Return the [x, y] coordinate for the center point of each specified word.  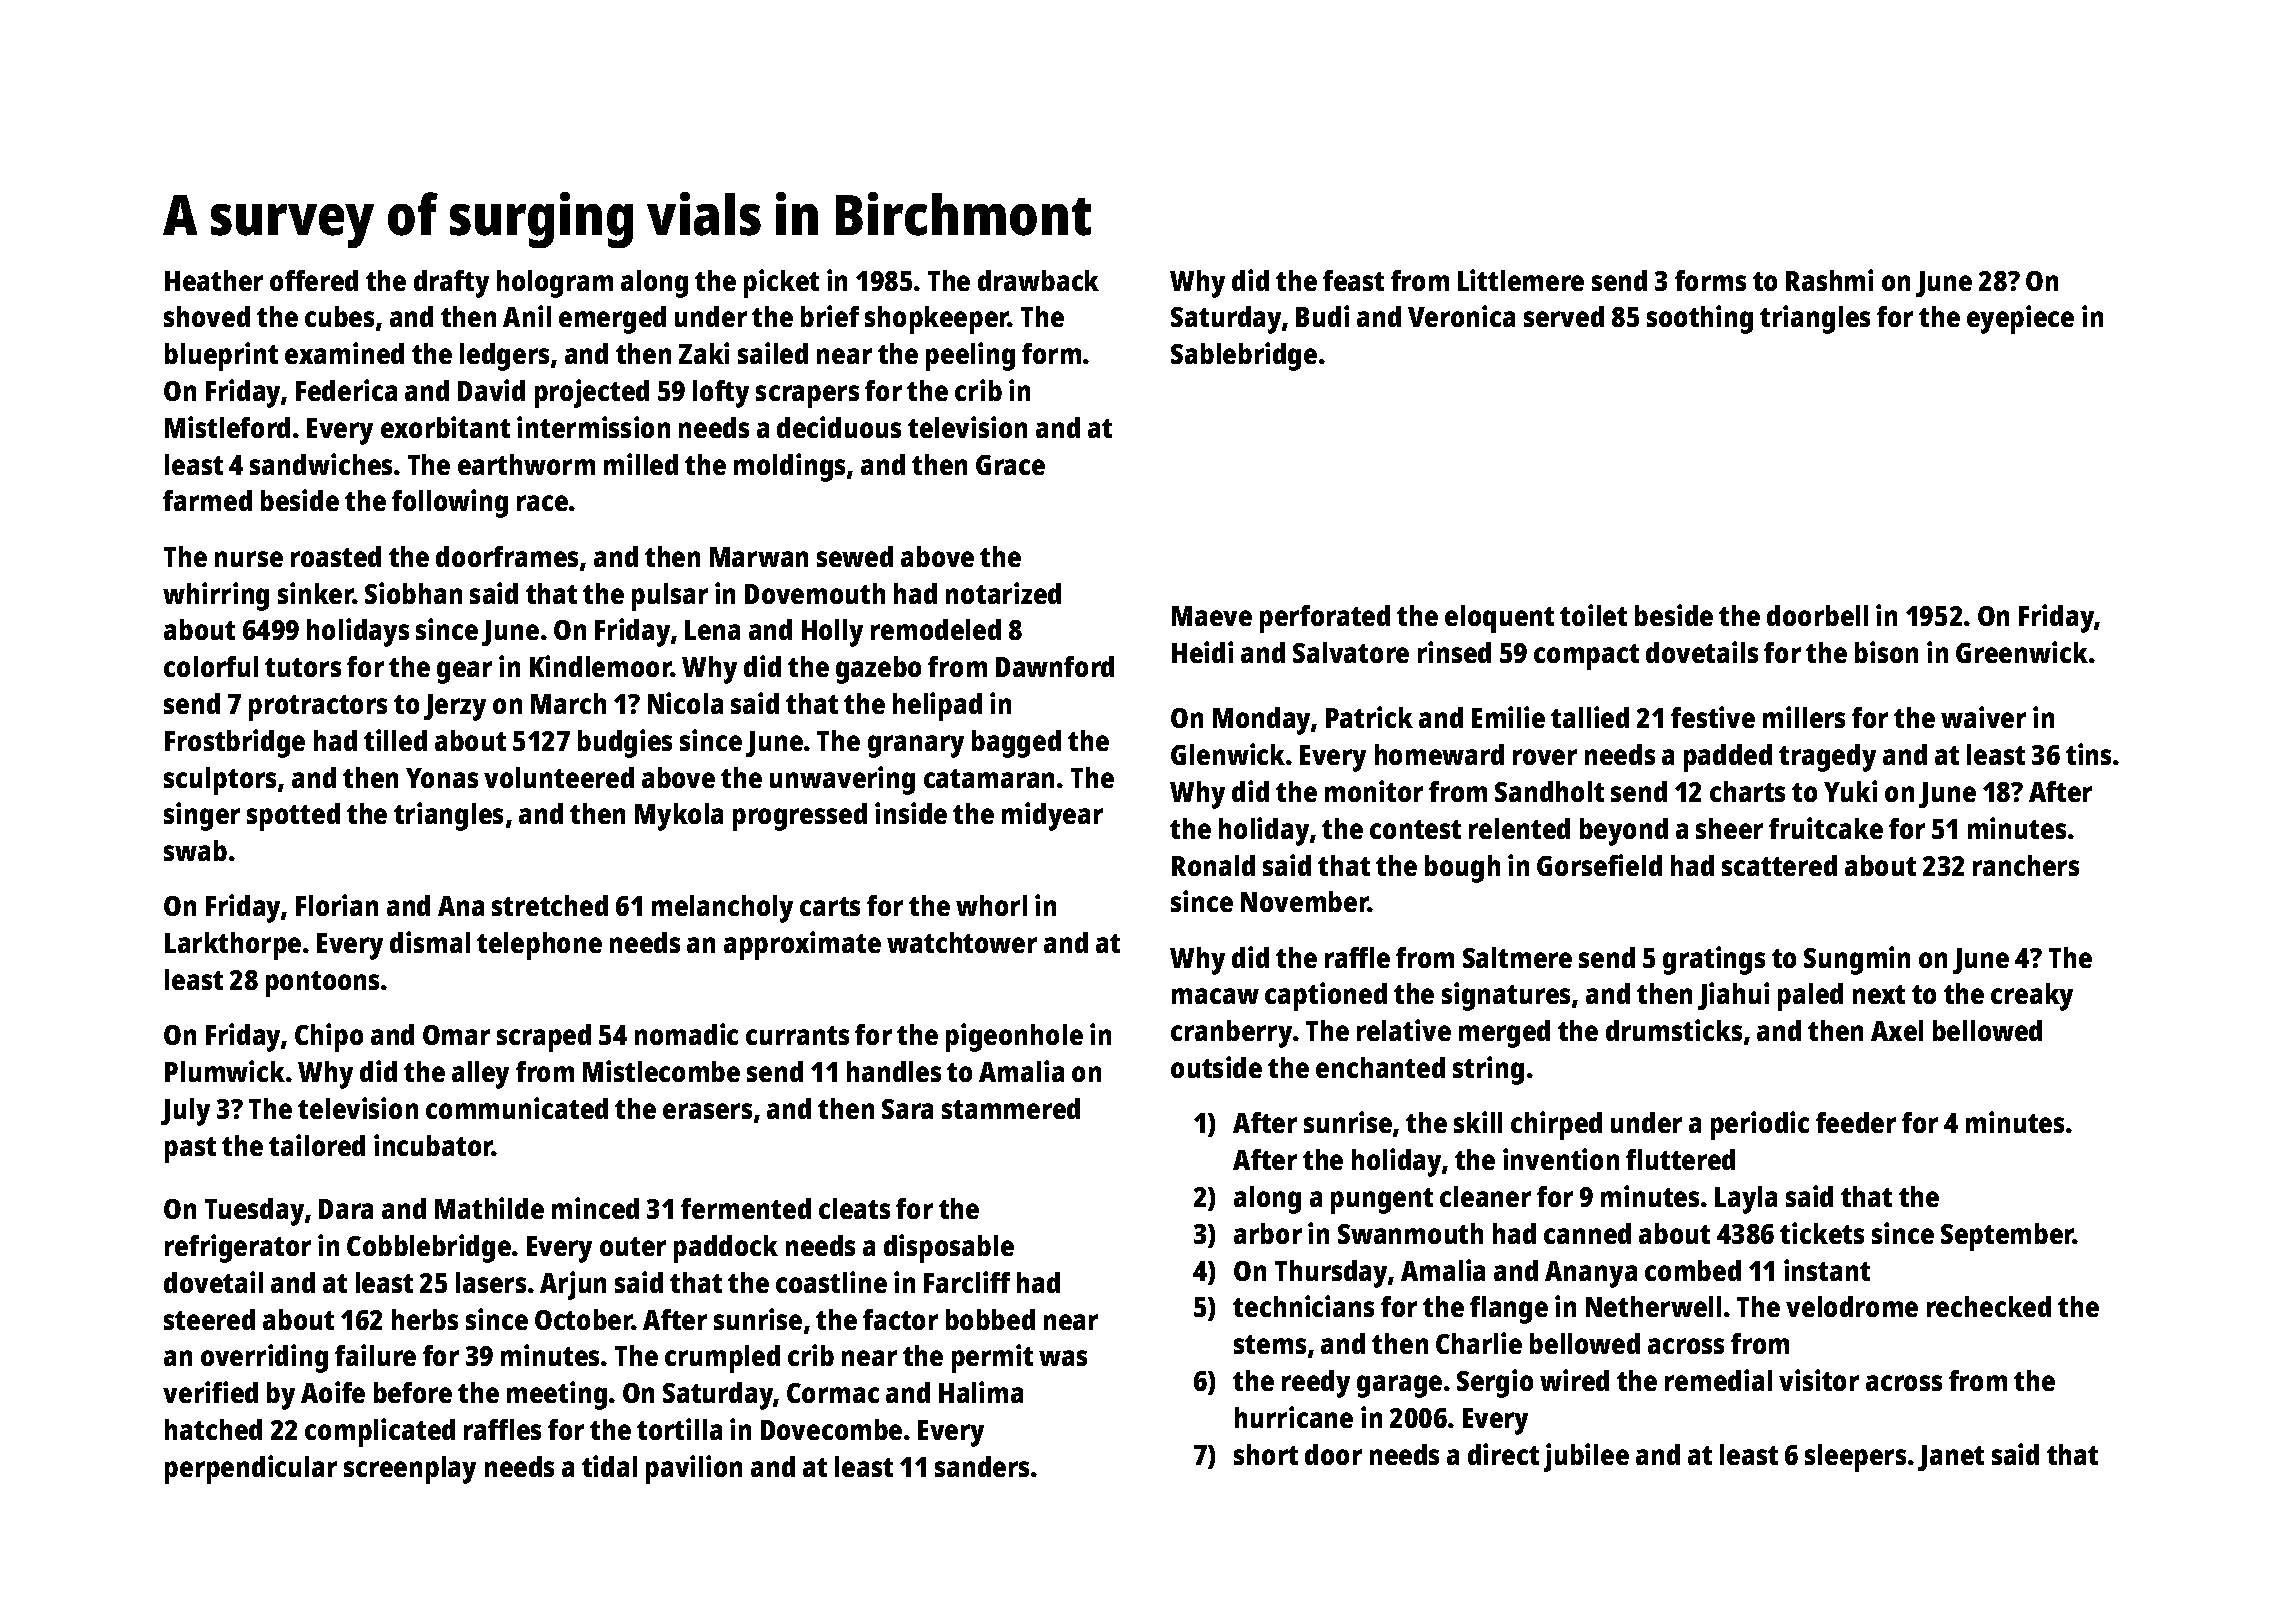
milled [641, 464]
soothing [1700, 319]
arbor [1268, 1233]
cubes [339, 316]
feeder [1856, 1122]
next [1879, 994]
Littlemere [1521, 280]
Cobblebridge [429, 1248]
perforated [1325, 619]
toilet [1593, 615]
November [1304, 901]
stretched [550, 905]
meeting [557, 1395]
